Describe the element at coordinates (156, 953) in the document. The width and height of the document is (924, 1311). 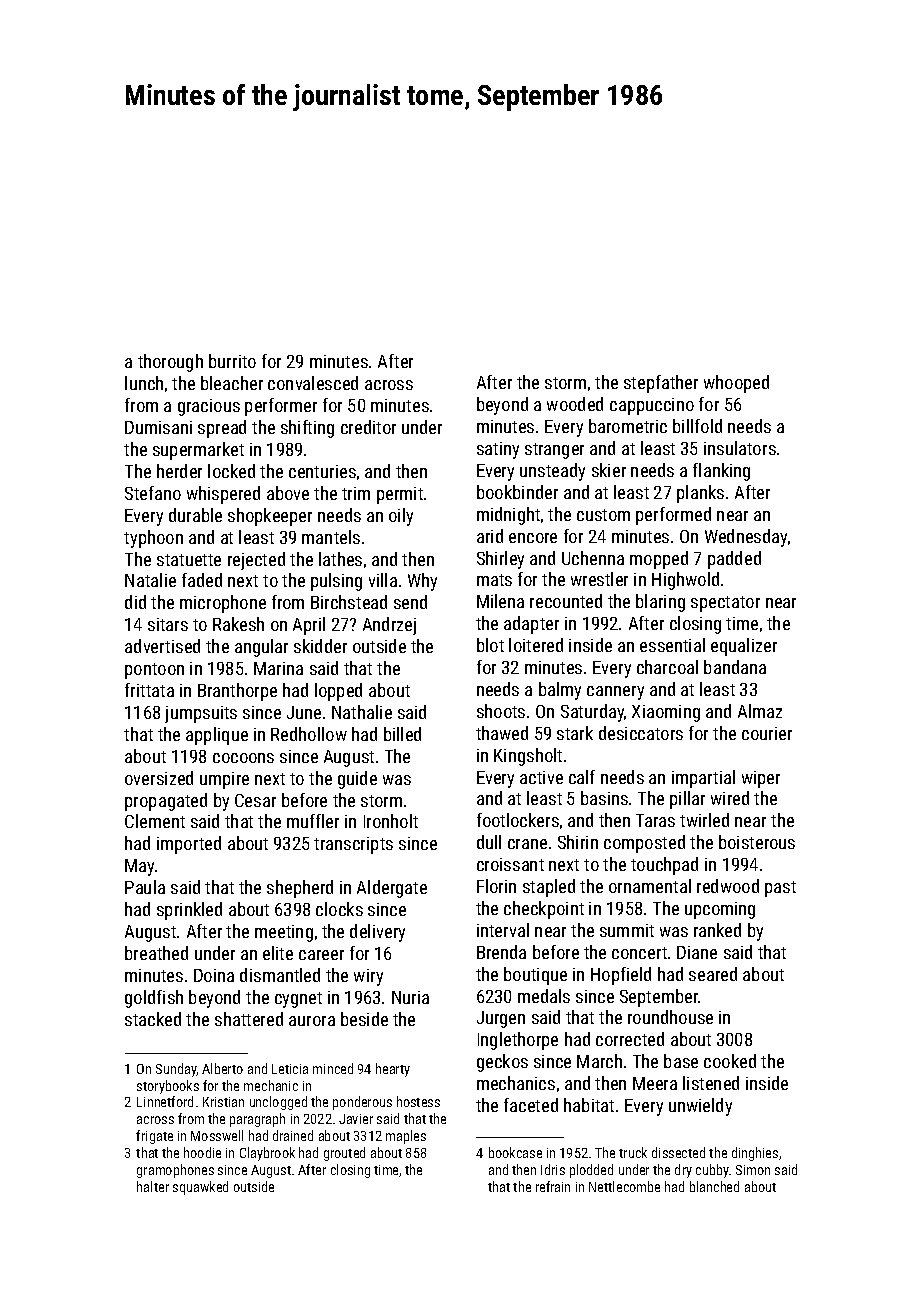
I see `breathed` at that location.
